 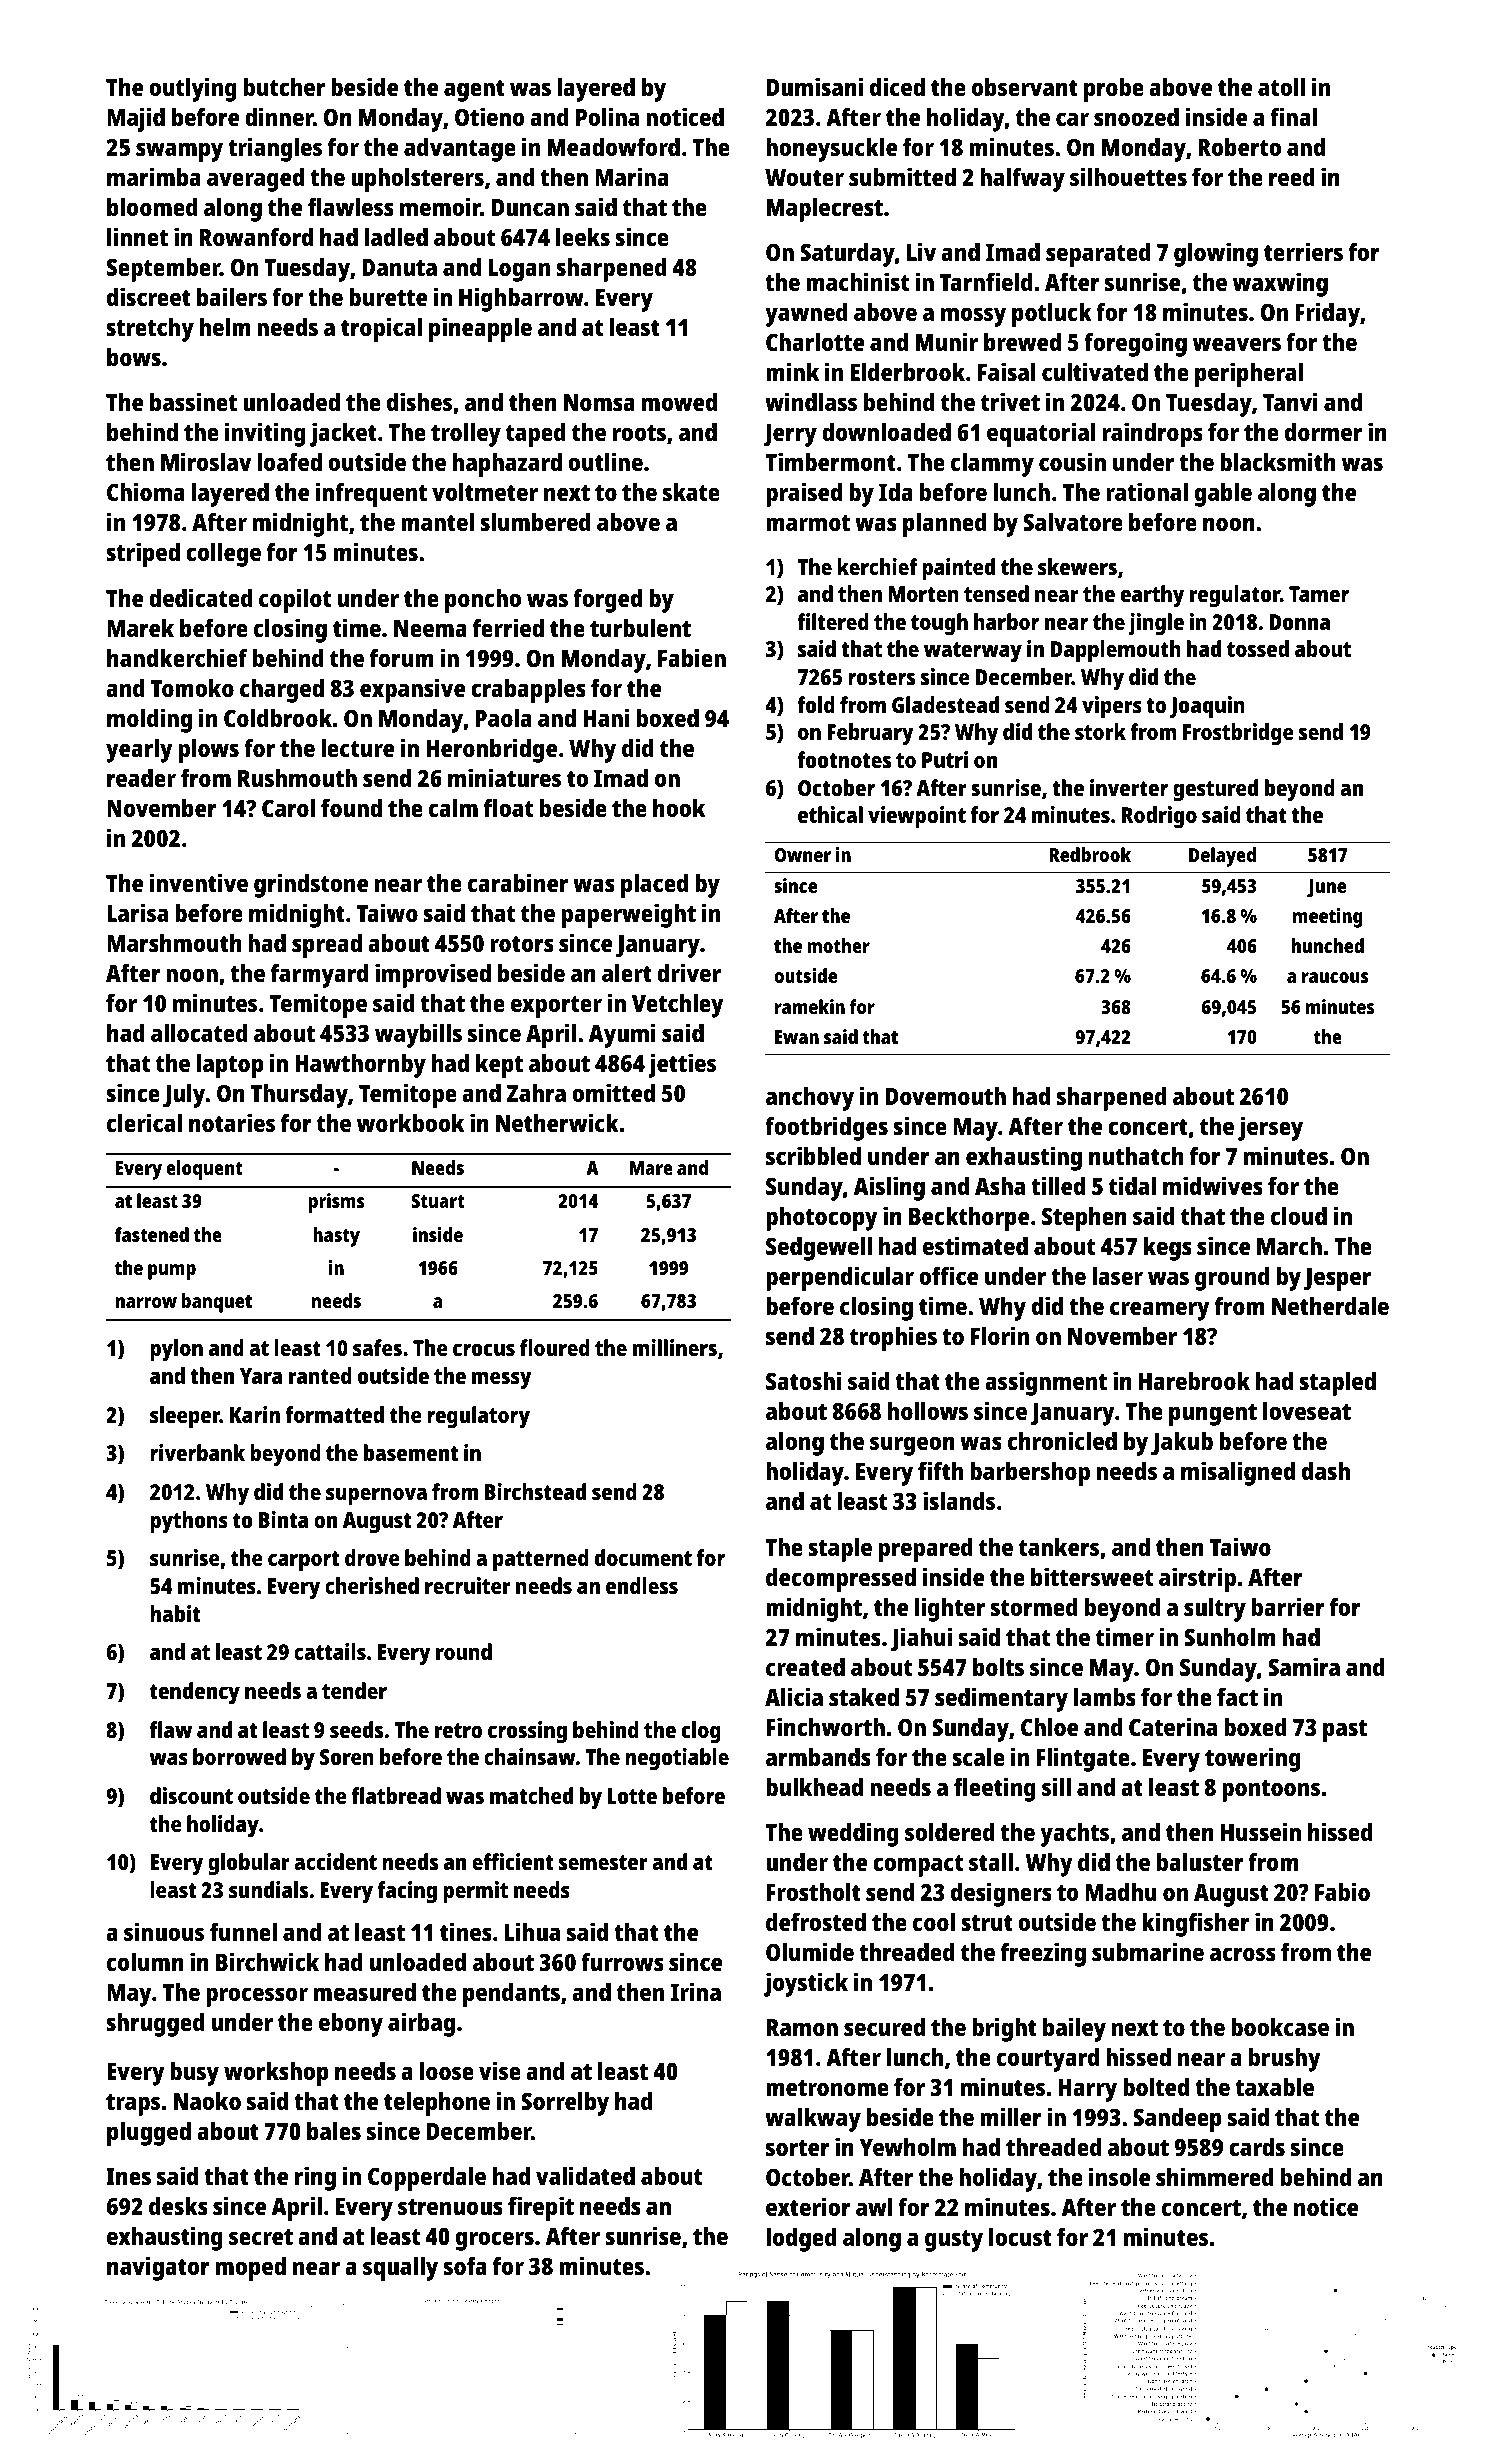 What do you see at coordinates (1090, 854) in the screenshot?
I see `Redbrook` at bounding box center [1090, 854].
